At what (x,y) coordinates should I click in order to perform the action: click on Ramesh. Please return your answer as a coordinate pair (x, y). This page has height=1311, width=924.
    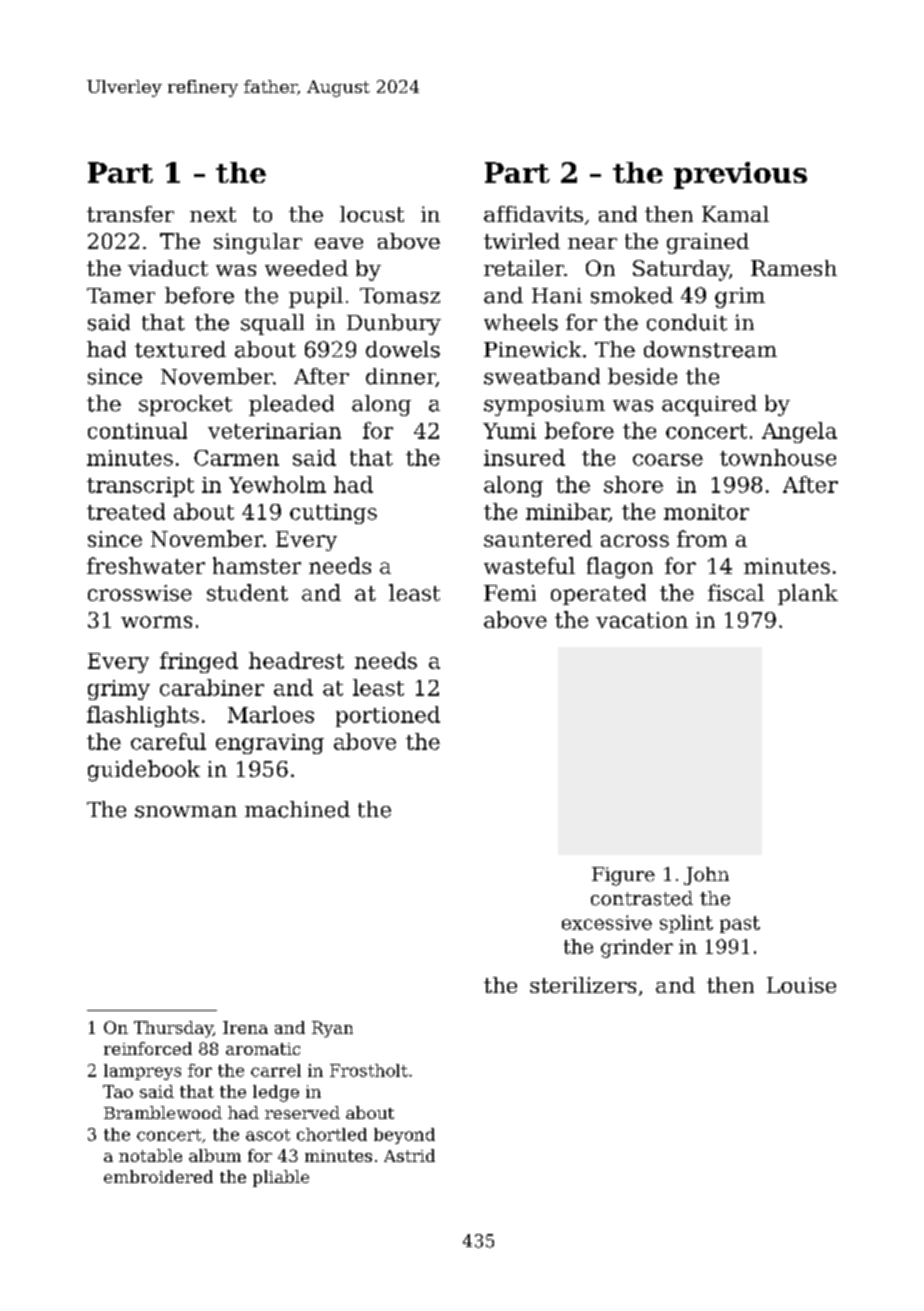
    Looking at the image, I should click on (794, 268).
